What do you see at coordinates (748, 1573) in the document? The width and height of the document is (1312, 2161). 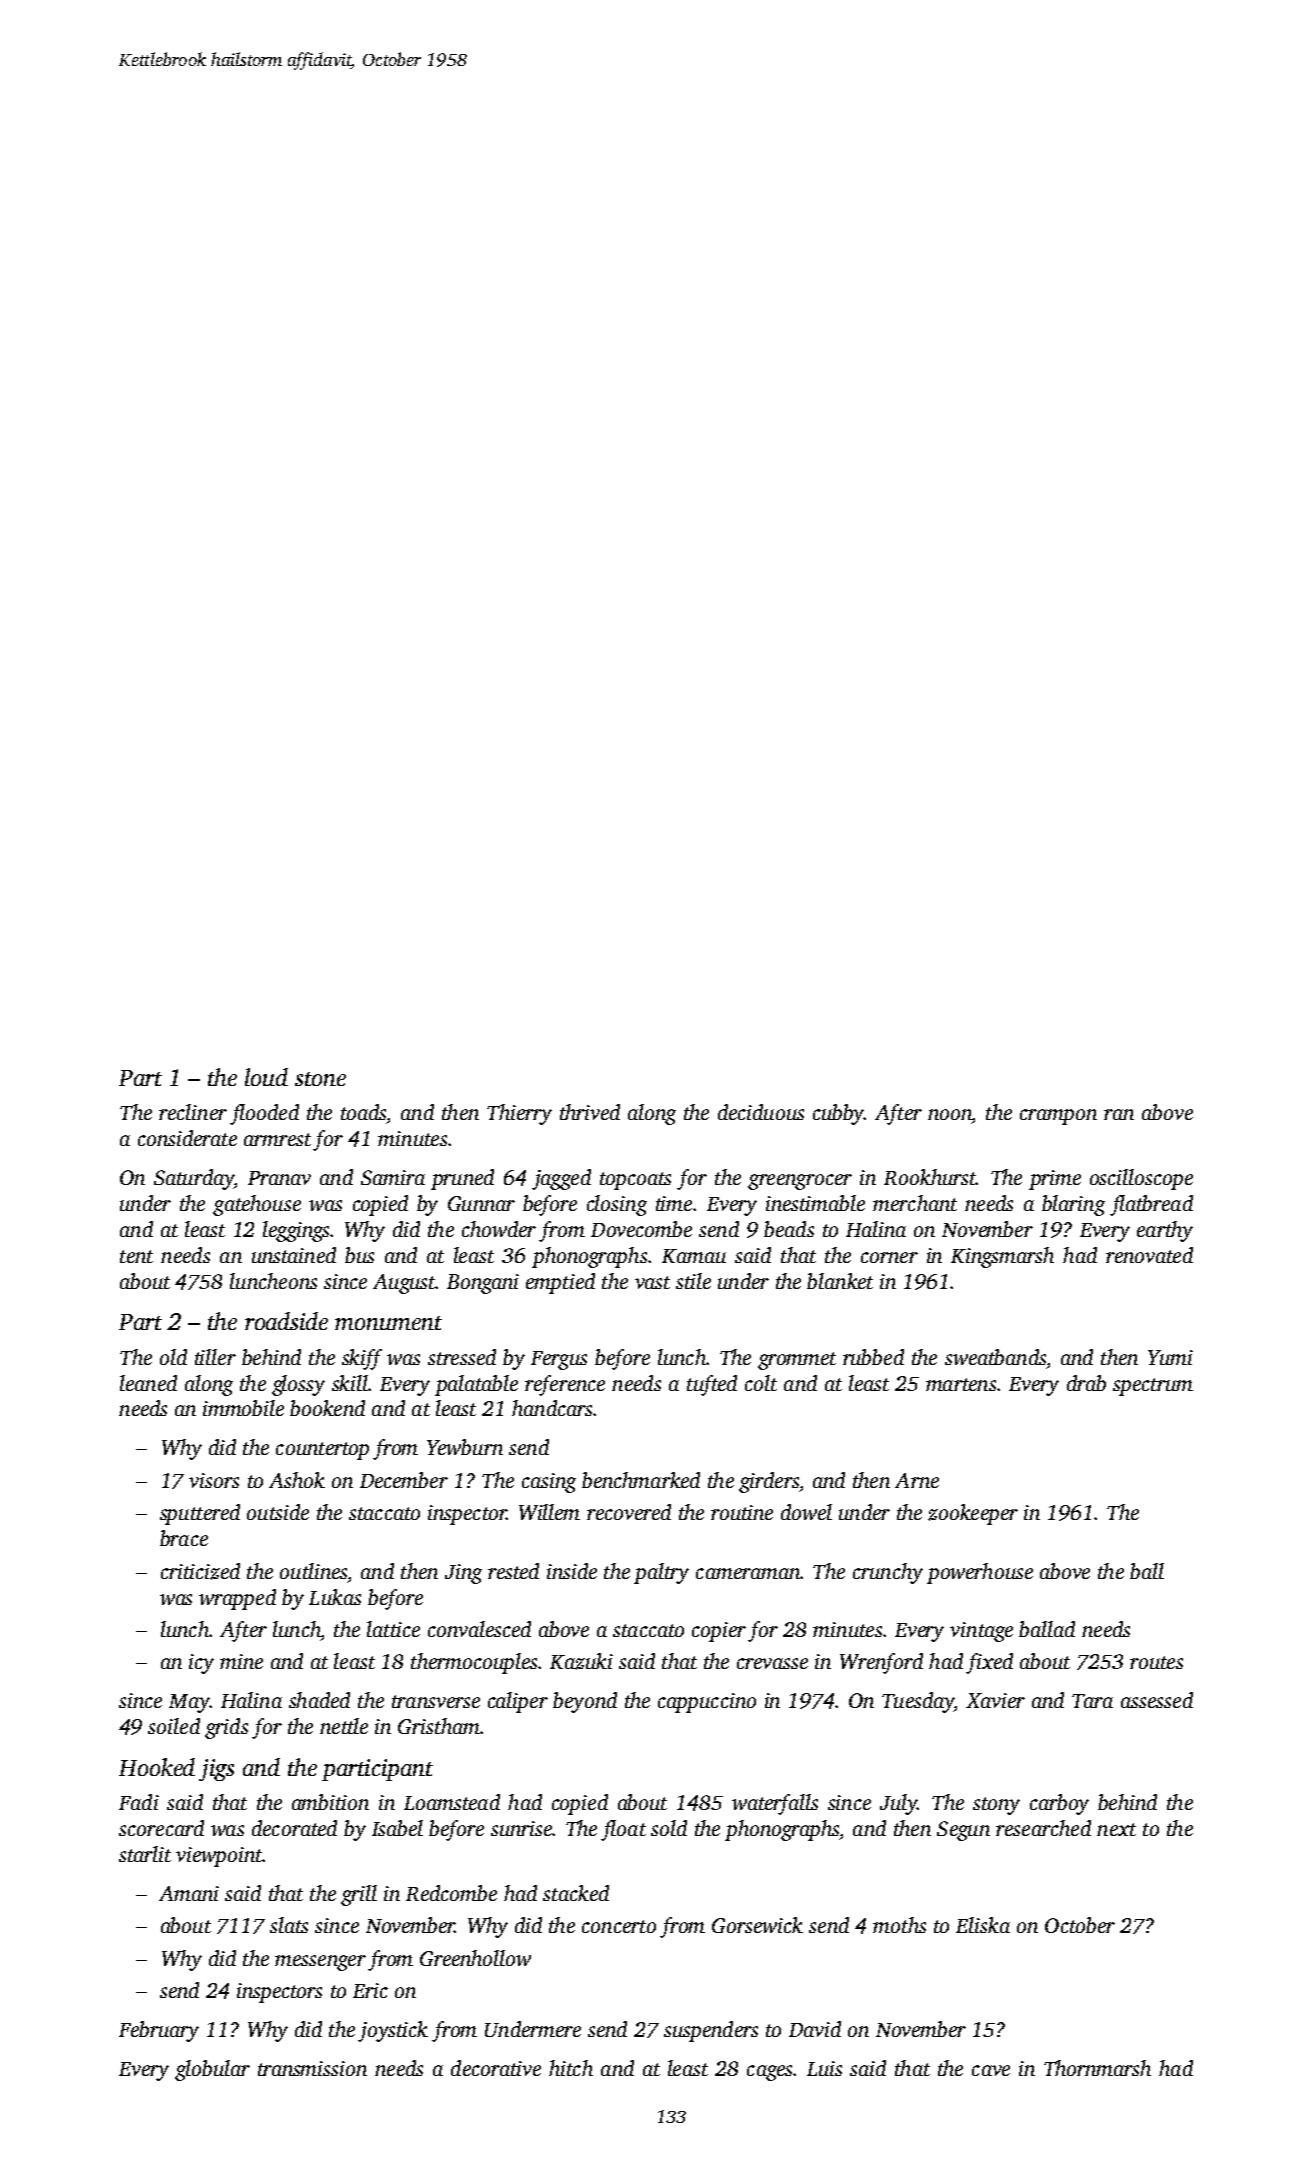 I see `cameraman` at bounding box center [748, 1573].
